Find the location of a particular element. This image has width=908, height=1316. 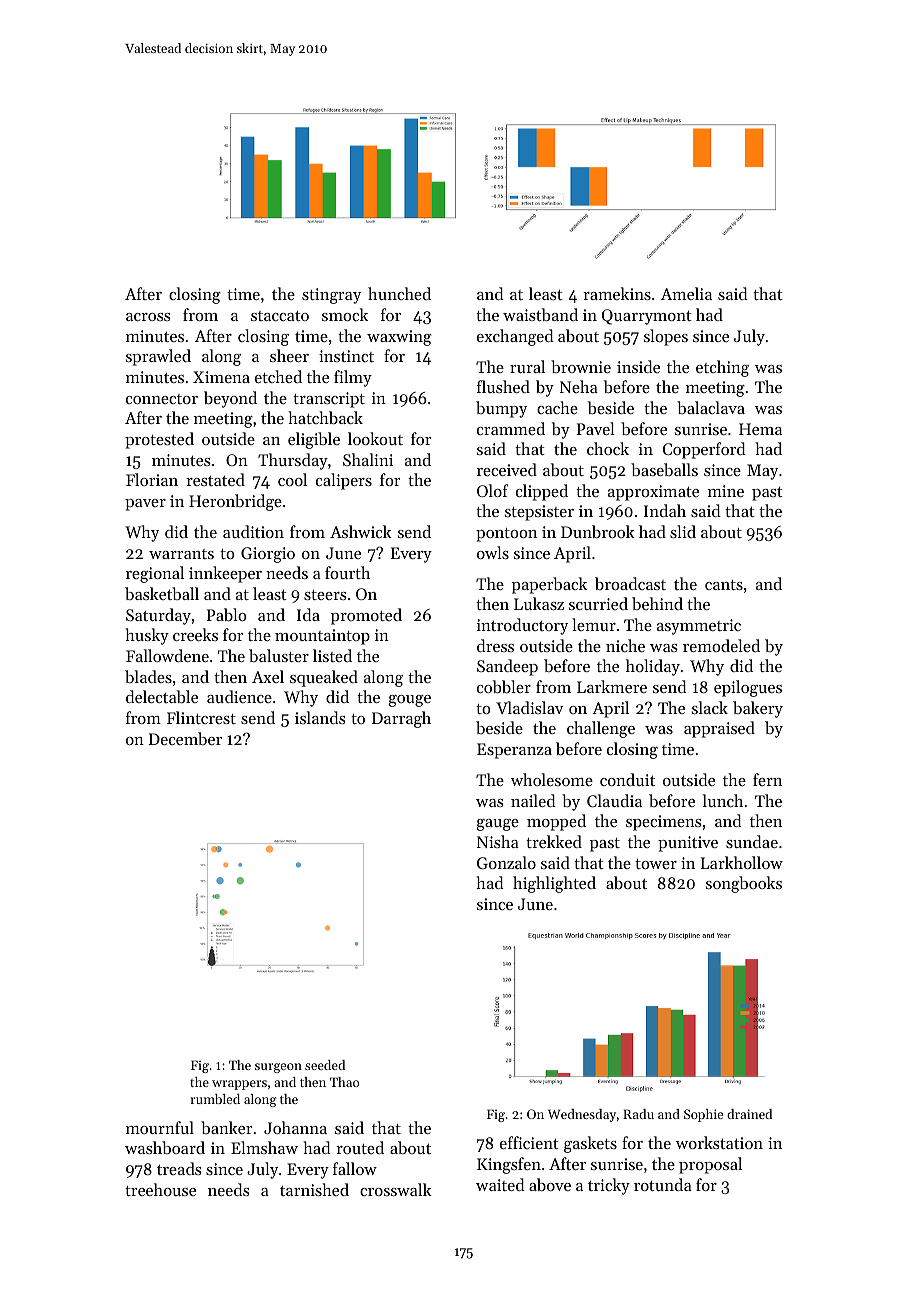

waited is located at coordinates (500, 1184).
